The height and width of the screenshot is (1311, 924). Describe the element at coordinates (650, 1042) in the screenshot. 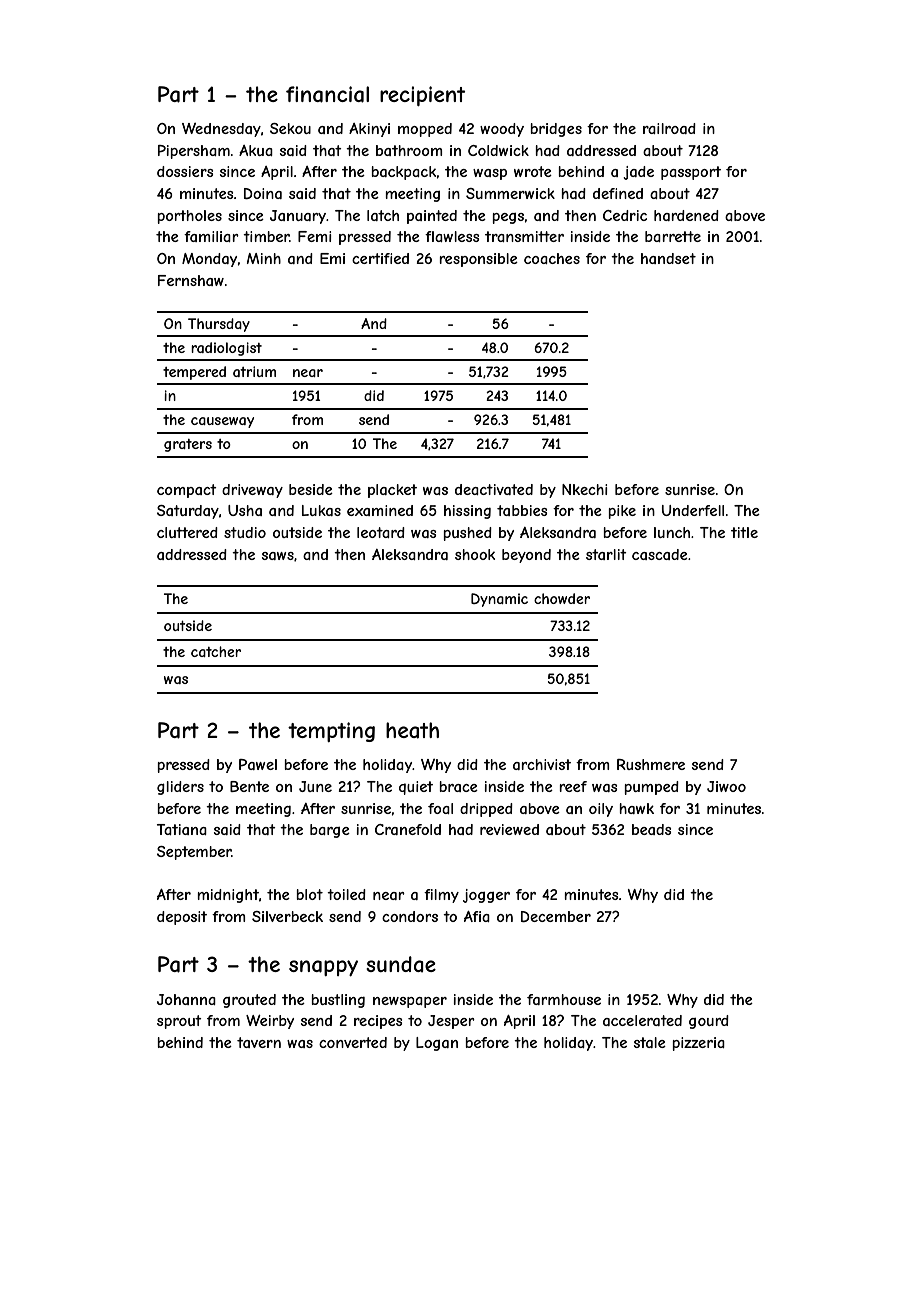

I see `stale` at that location.
